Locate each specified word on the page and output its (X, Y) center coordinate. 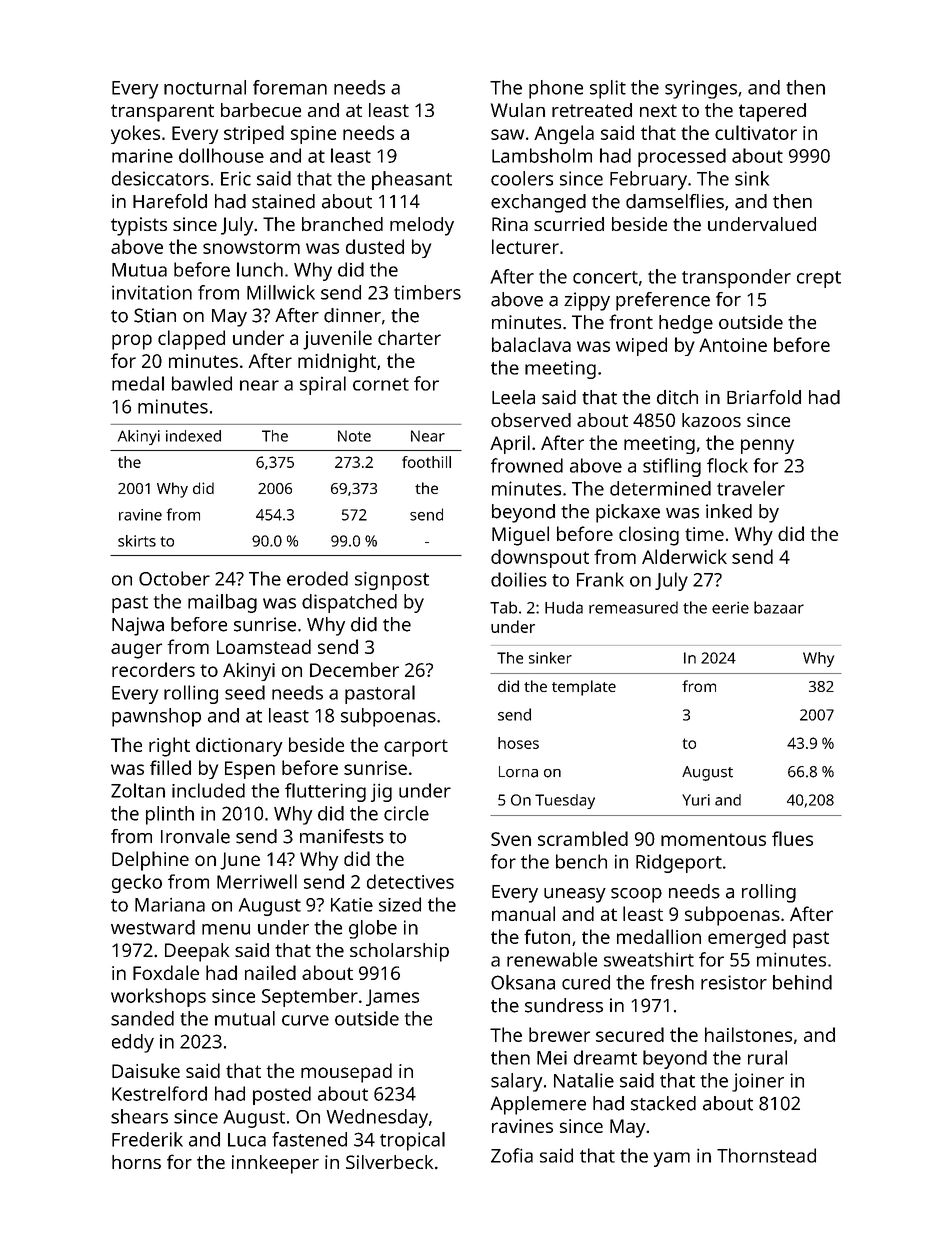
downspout (540, 558)
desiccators (160, 178)
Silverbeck (389, 1162)
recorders (153, 669)
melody (422, 226)
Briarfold (764, 397)
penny (767, 446)
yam (672, 1159)
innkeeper (275, 1164)
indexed (193, 436)
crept (819, 279)
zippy (587, 301)
